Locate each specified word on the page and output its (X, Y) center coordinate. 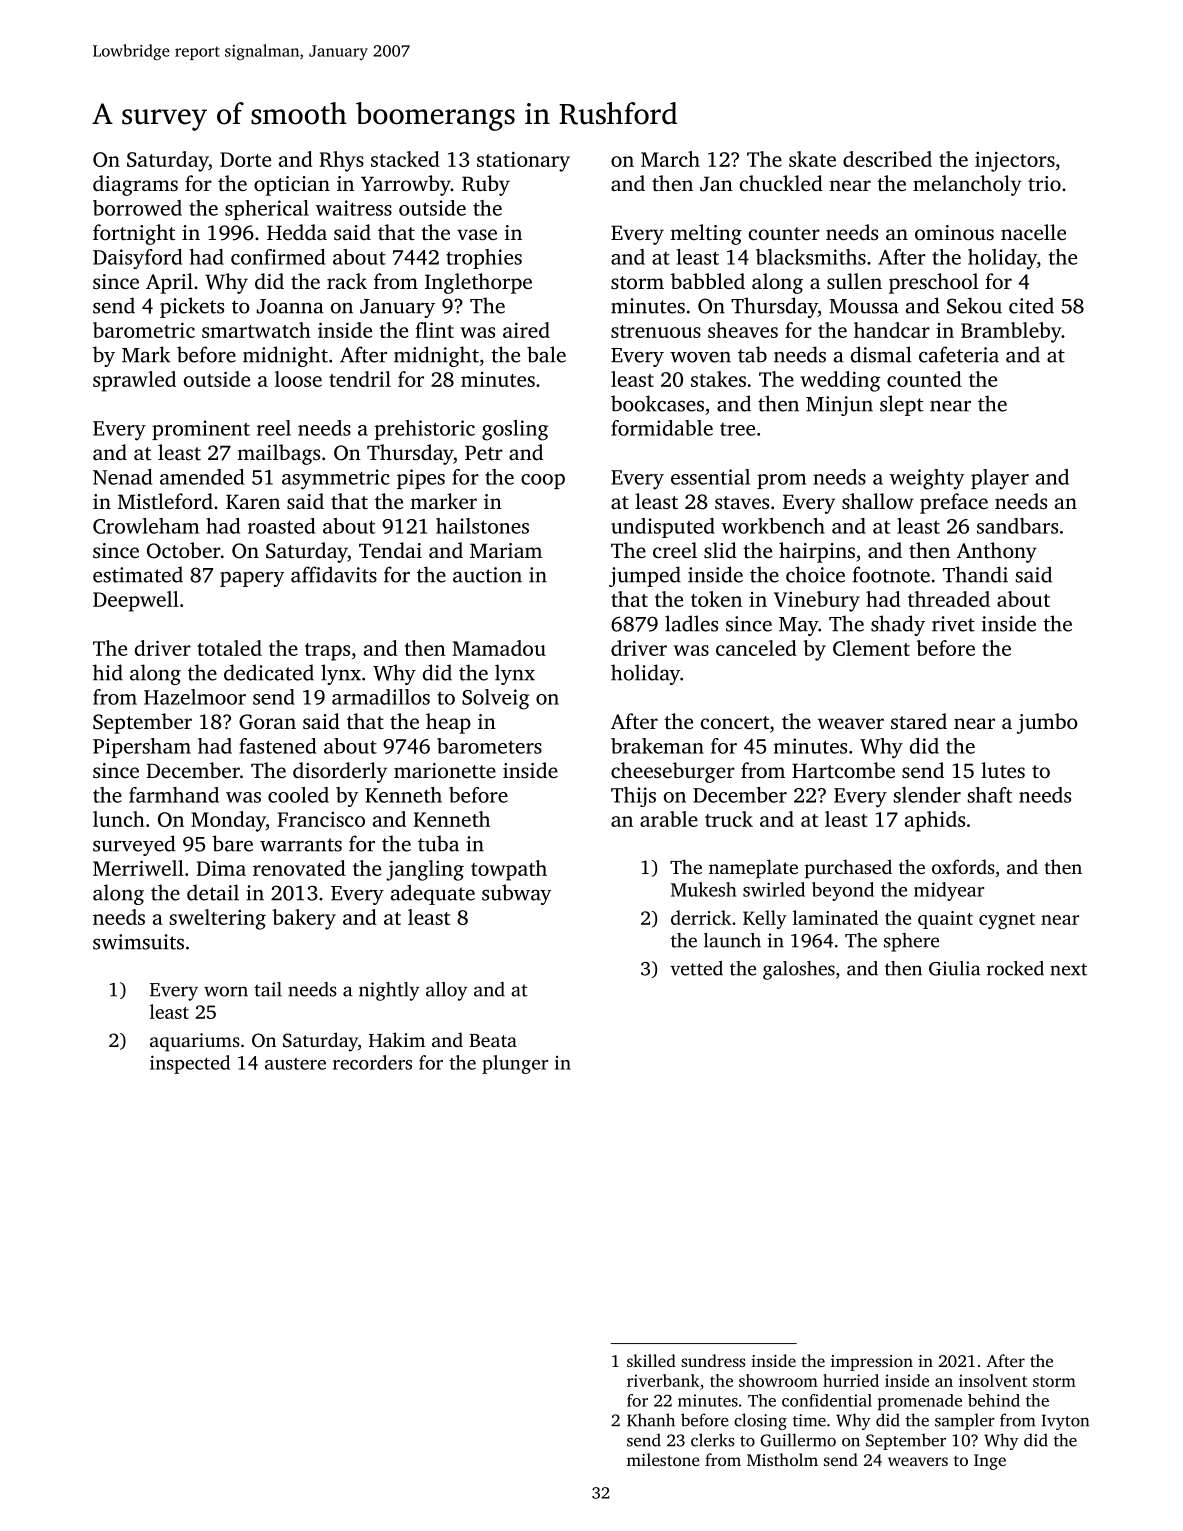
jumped (645, 576)
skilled (651, 1360)
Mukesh (704, 889)
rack (347, 281)
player (1000, 479)
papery (252, 579)
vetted (696, 968)
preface (954, 503)
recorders (372, 1062)
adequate (433, 894)
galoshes (799, 970)
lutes (1003, 770)
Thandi (975, 574)
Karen (253, 501)
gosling (515, 430)
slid (720, 550)
